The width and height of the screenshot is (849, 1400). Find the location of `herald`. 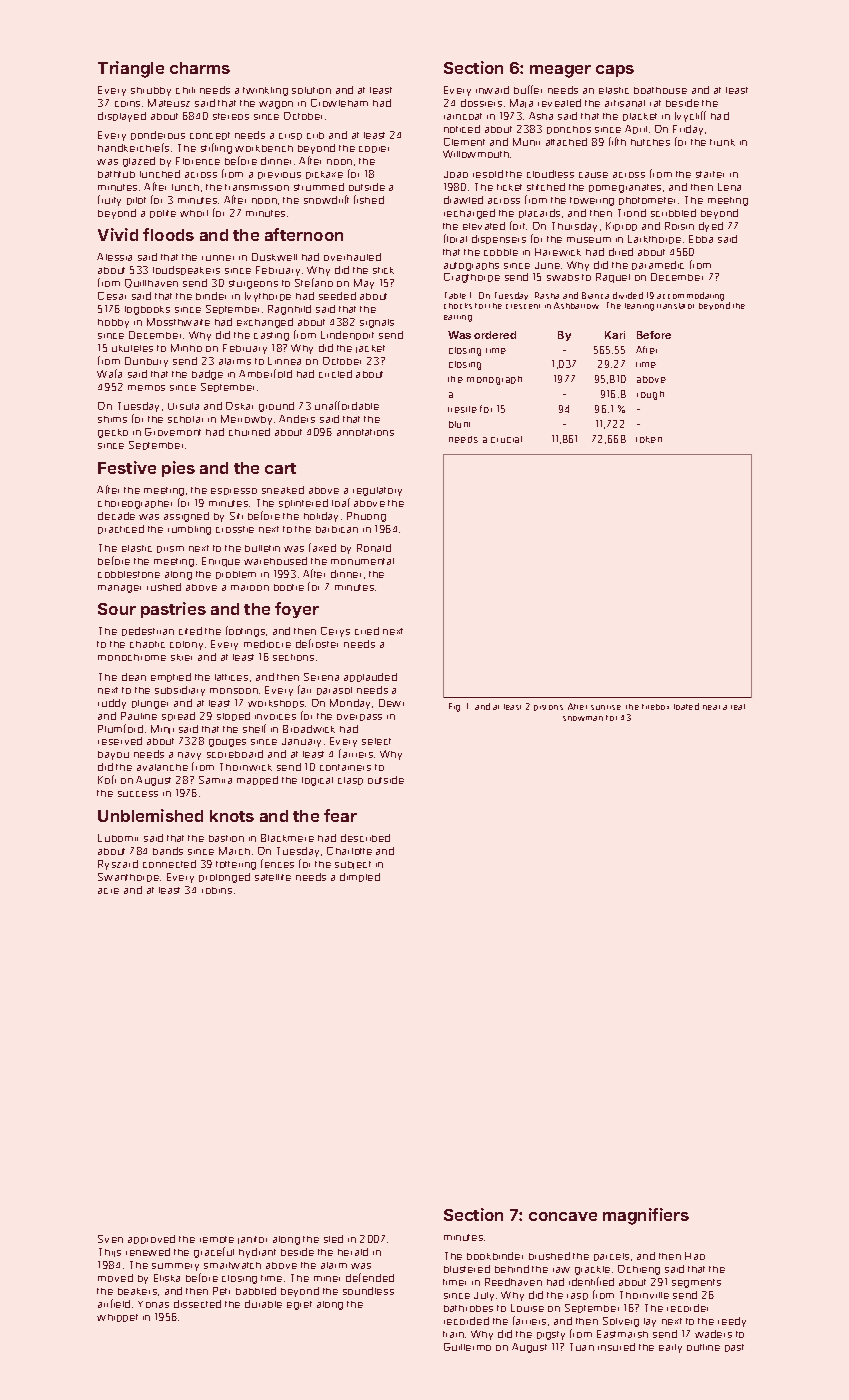

herald is located at coordinates (353, 1252).
